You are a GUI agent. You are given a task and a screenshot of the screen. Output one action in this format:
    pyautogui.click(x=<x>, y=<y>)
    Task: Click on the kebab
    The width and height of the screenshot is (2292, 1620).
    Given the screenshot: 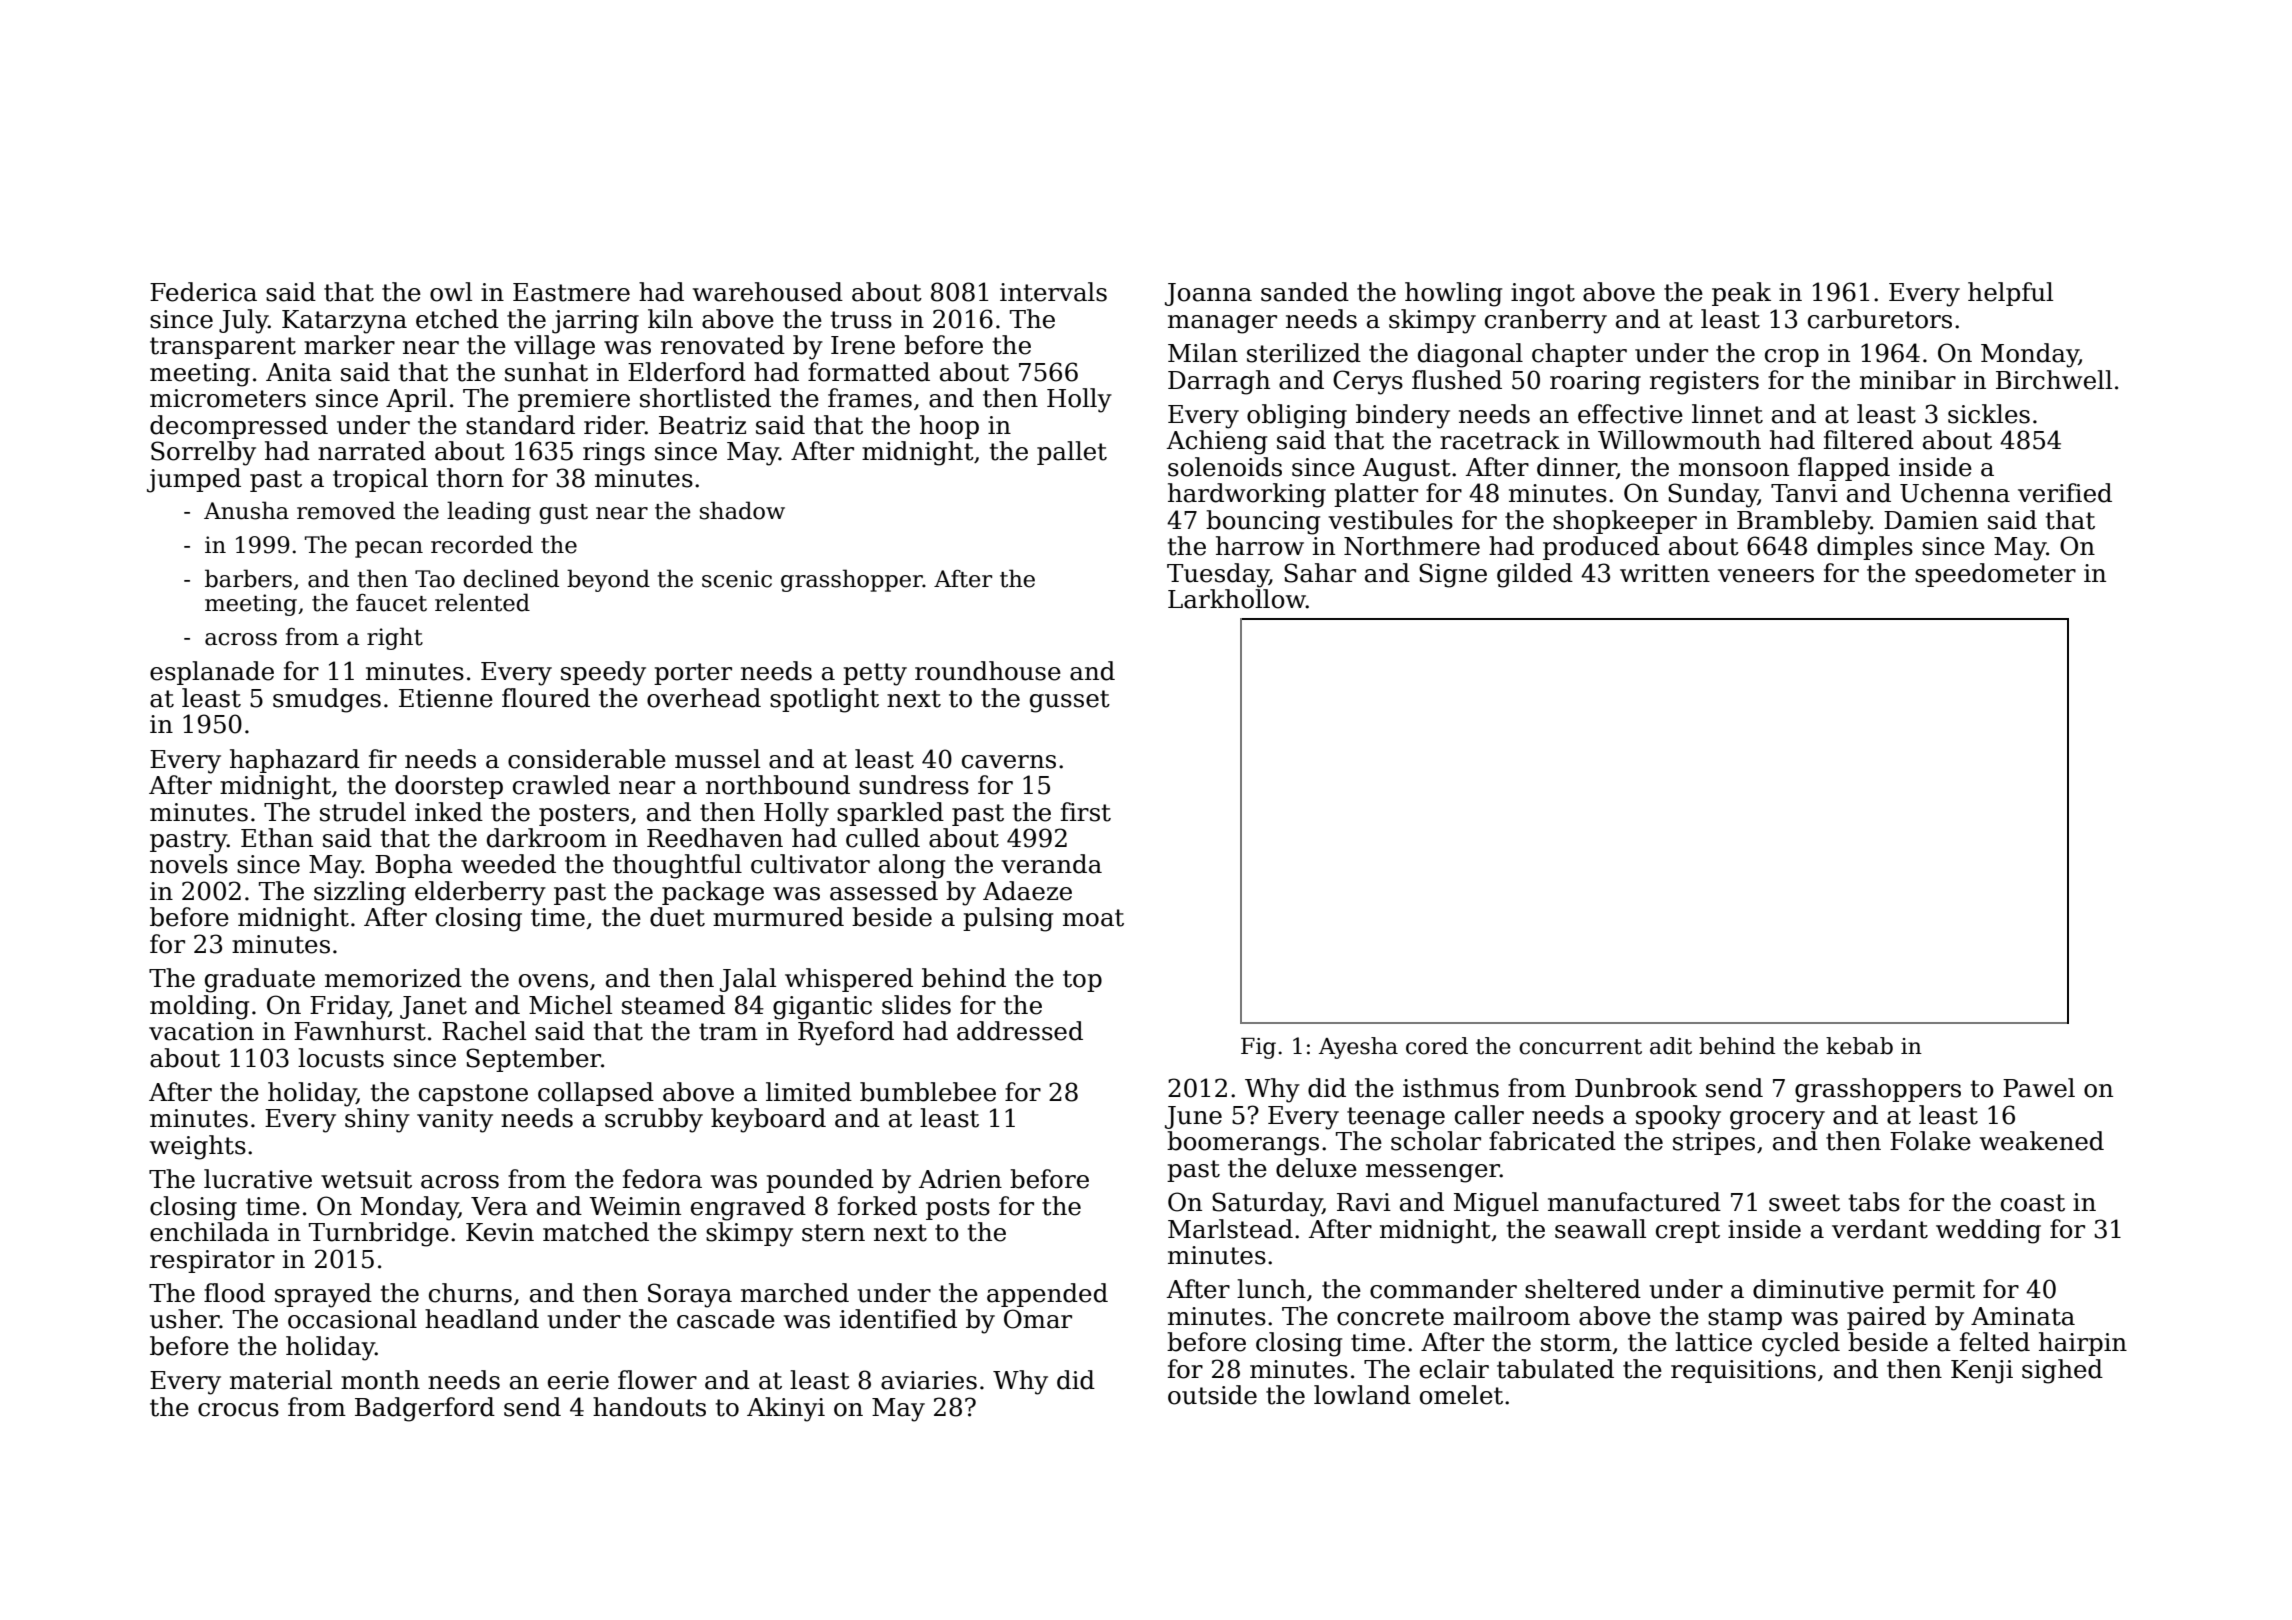 What is the action you would take?
    pyautogui.click(x=1859, y=1046)
